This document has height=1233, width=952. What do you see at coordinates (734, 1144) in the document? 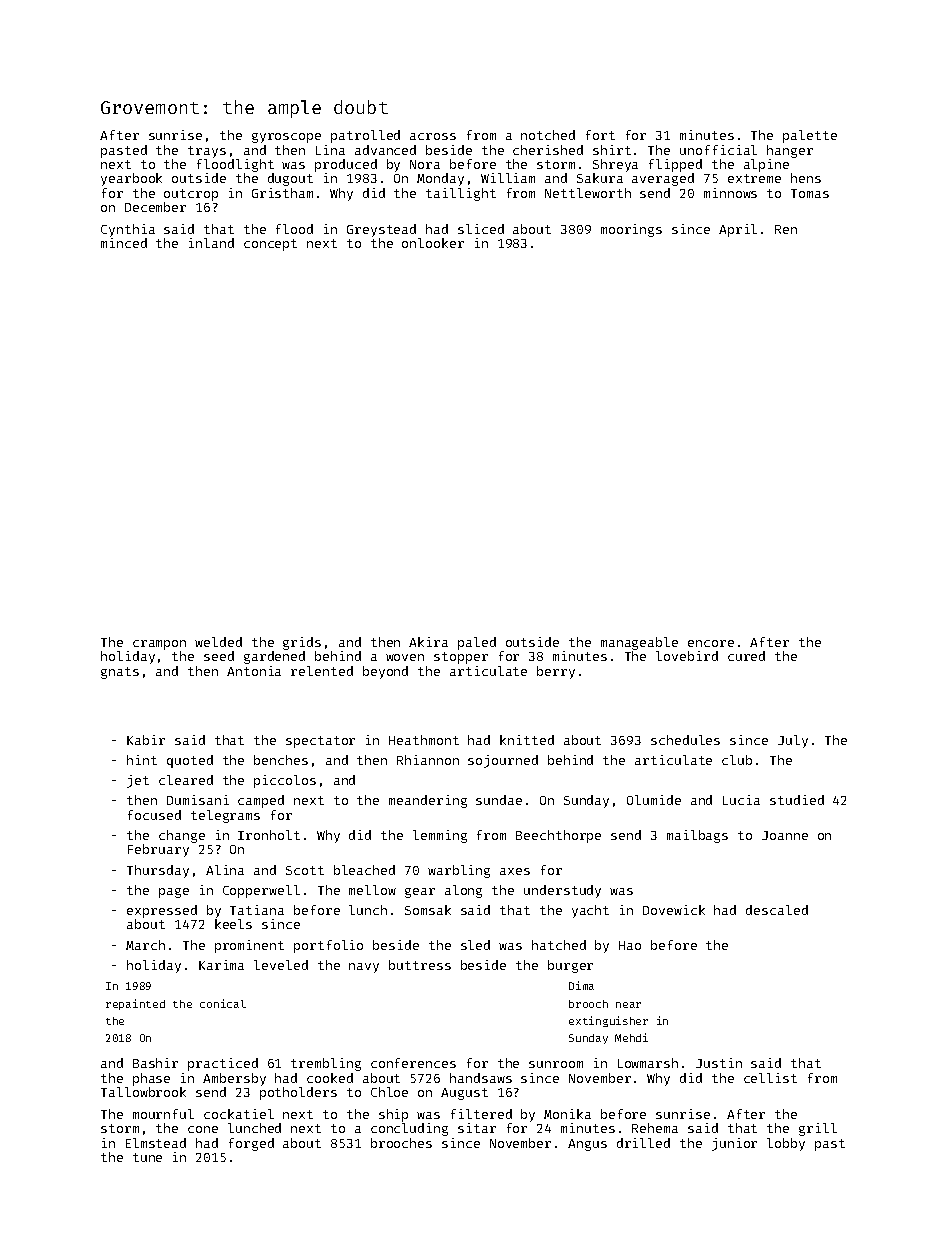
I see `junior` at bounding box center [734, 1144].
